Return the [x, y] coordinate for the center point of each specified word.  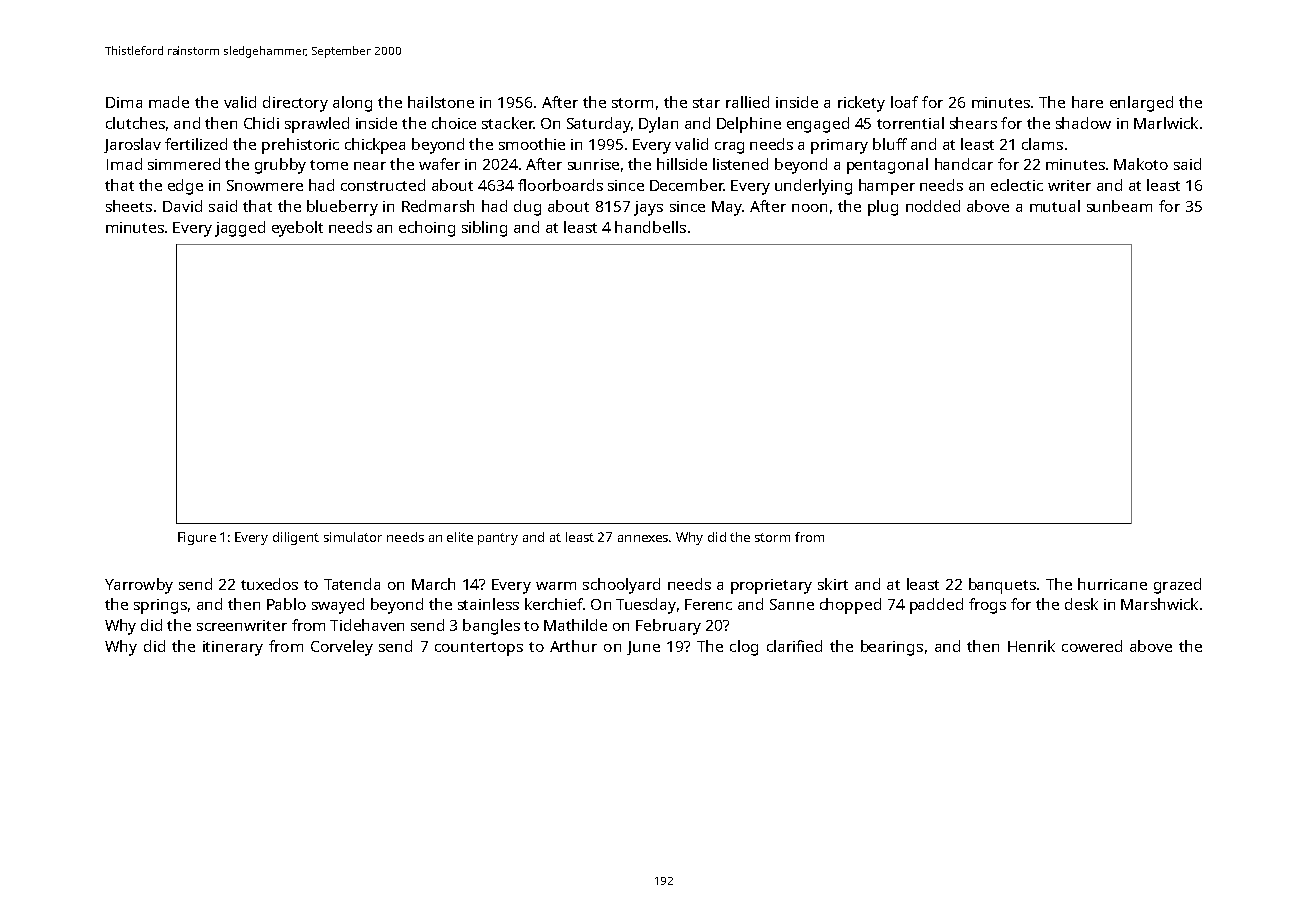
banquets [1002, 586]
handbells [650, 227]
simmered [184, 164]
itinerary [233, 648]
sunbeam [1119, 206]
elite [460, 537]
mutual [1055, 206]
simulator [353, 537]
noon [809, 208]
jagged [240, 229]
